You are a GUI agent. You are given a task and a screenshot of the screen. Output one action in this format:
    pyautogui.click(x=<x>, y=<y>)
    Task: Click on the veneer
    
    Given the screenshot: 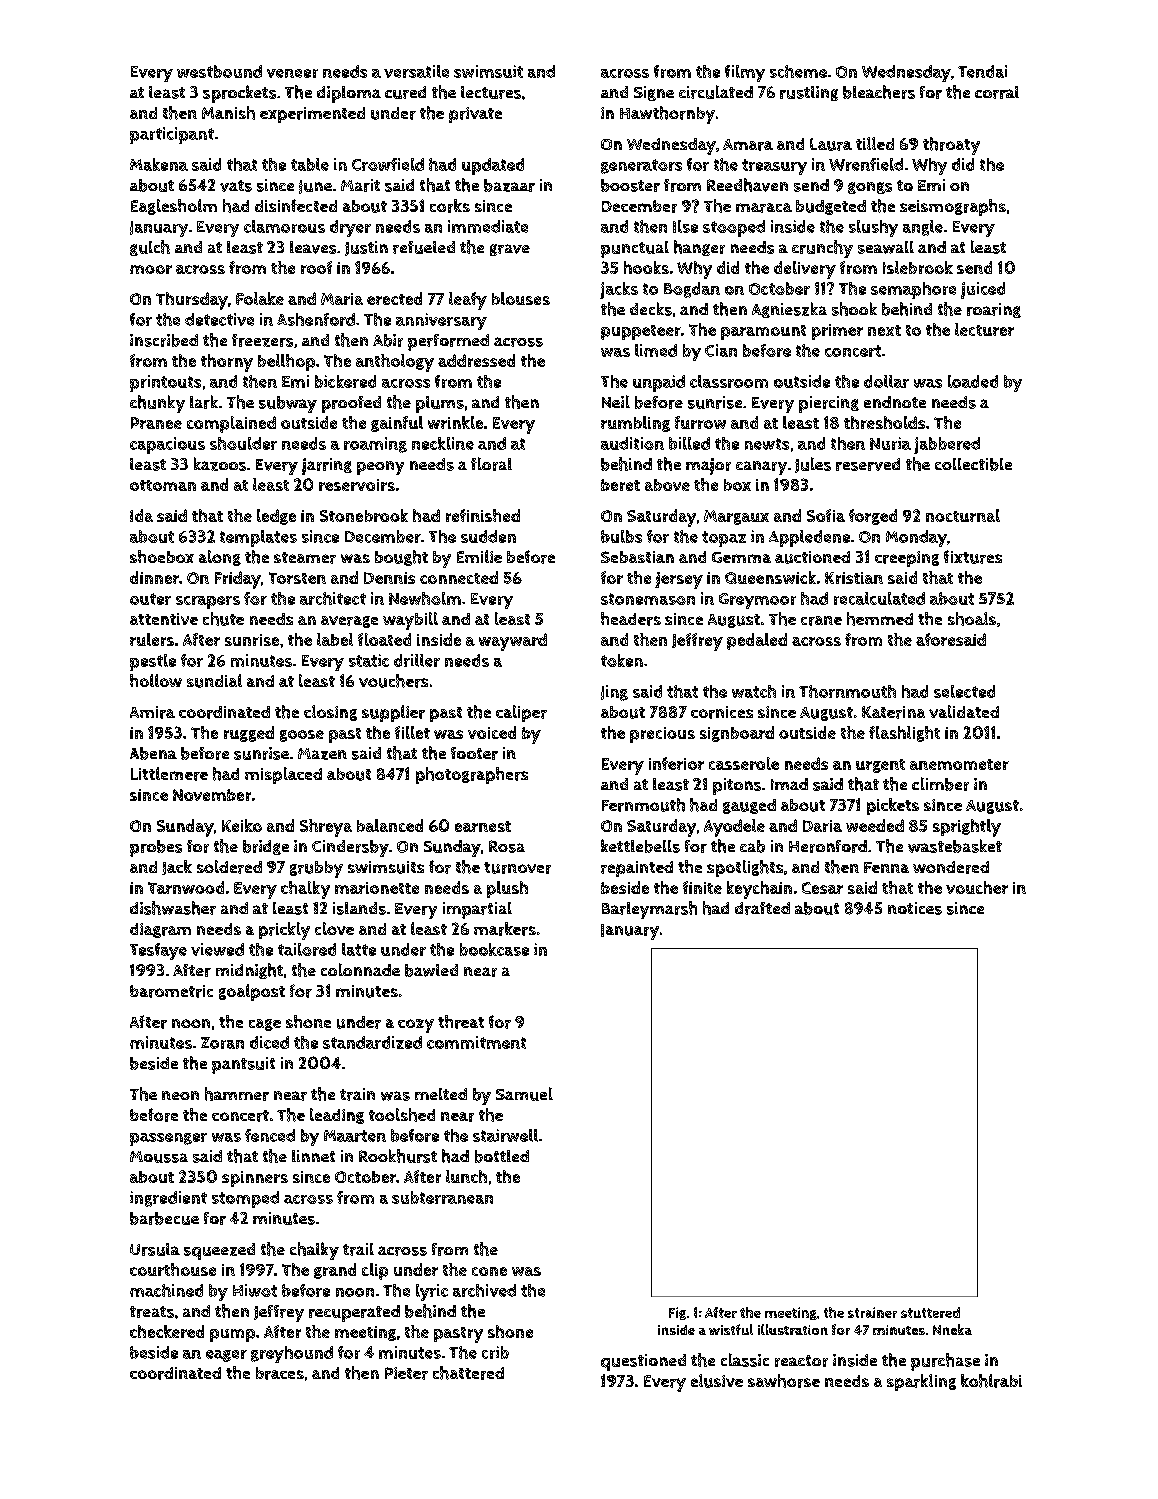 What is the action you would take?
    pyautogui.click(x=292, y=73)
